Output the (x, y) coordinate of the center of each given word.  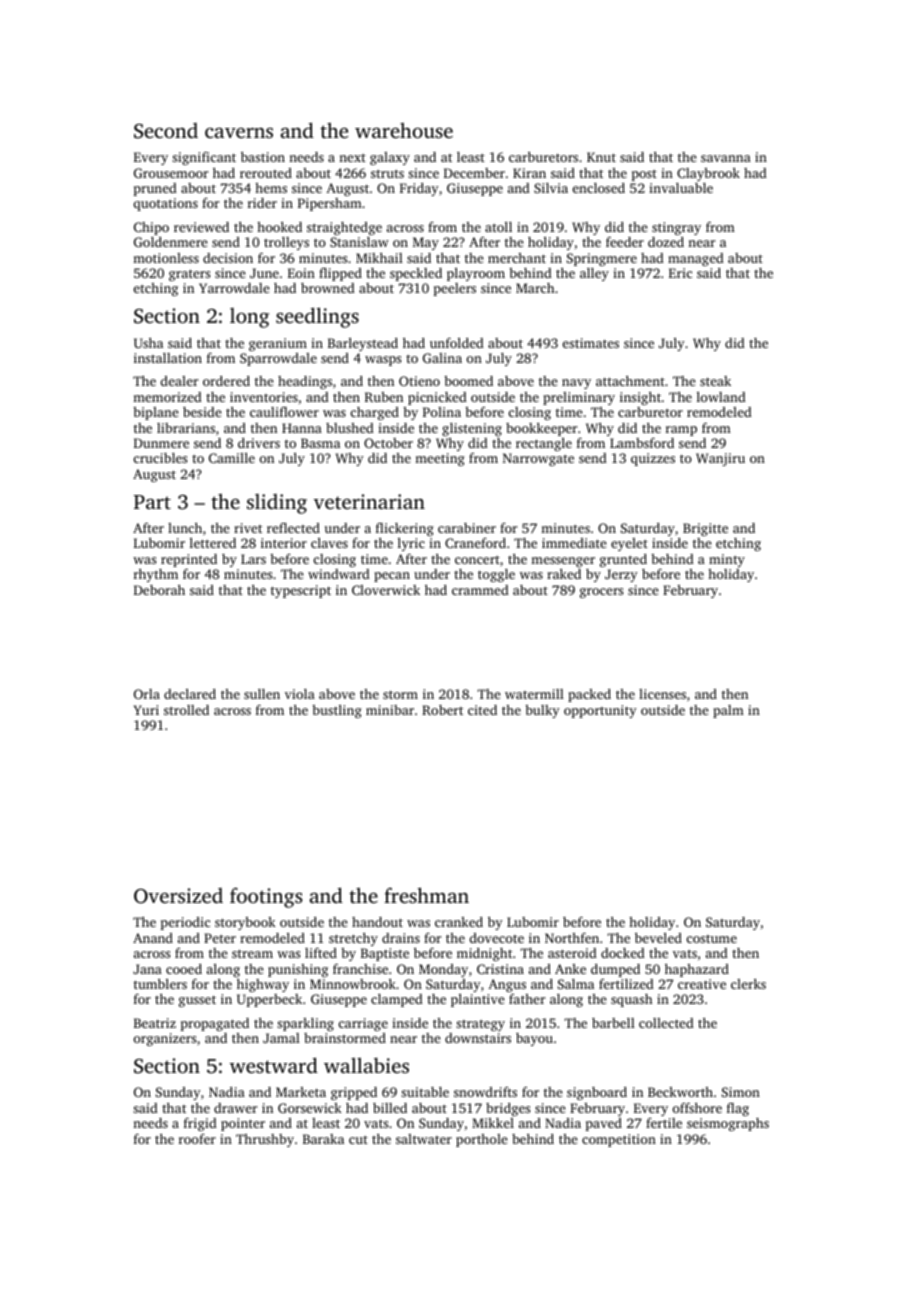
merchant (517, 258)
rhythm (156, 575)
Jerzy (621, 575)
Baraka (323, 1139)
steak (715, 381)
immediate (574, 543)
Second (166, 131)
